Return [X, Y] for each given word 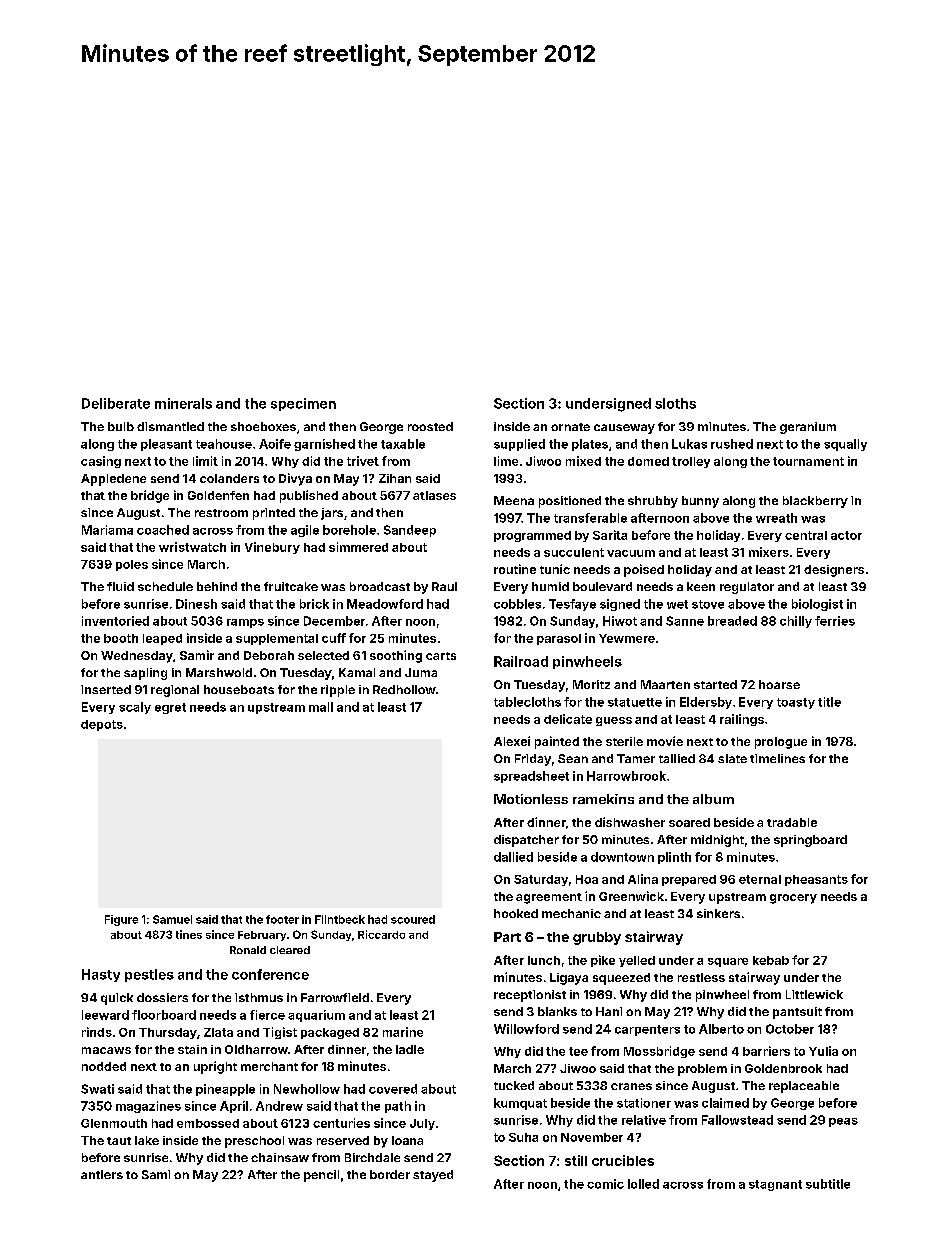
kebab [771, 960]
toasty [796, 703]
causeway [624, 429]
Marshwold [219, 672]
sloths [675, 403]
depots [102, 725]
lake [147, 1140]
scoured [413, 919]
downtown [622, 857]
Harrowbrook [626, 776]
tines [189, 934]
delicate [568, 719]
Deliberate [116, 403]
